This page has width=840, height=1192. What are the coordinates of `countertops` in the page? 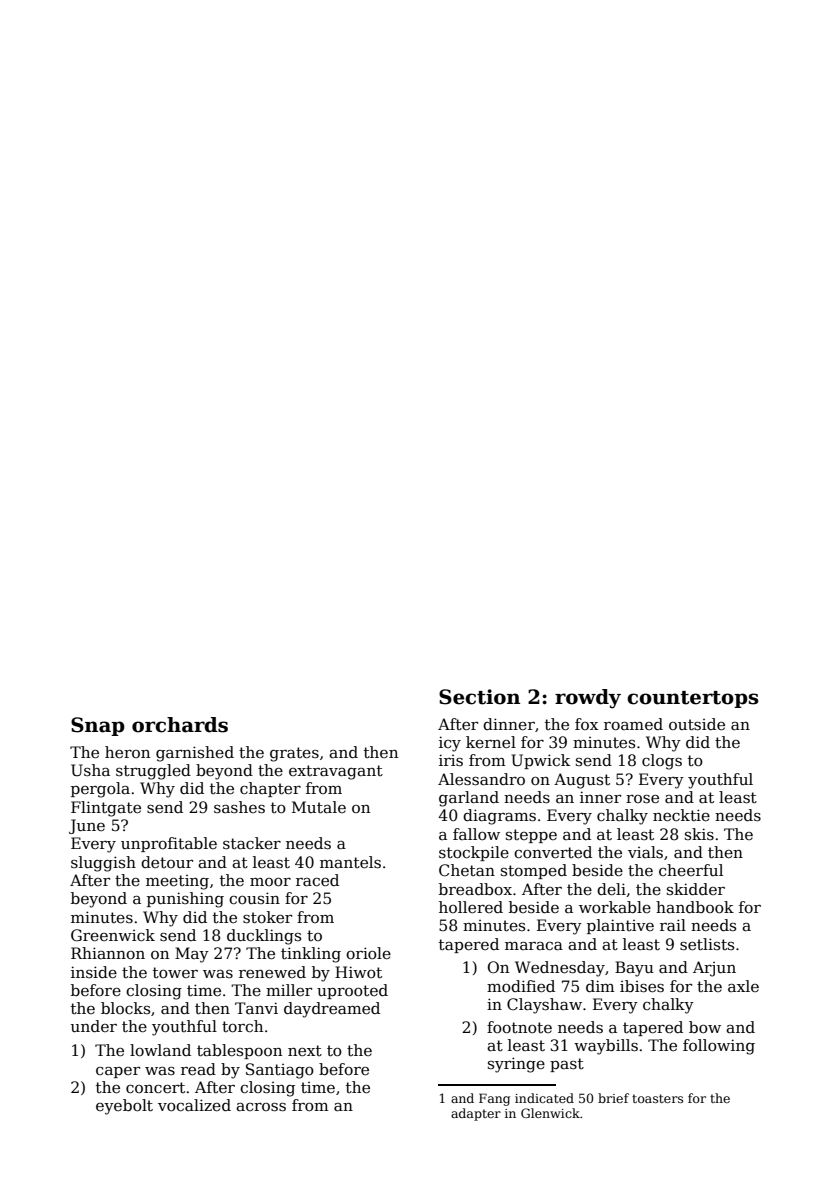 It's located at (693, 699).
